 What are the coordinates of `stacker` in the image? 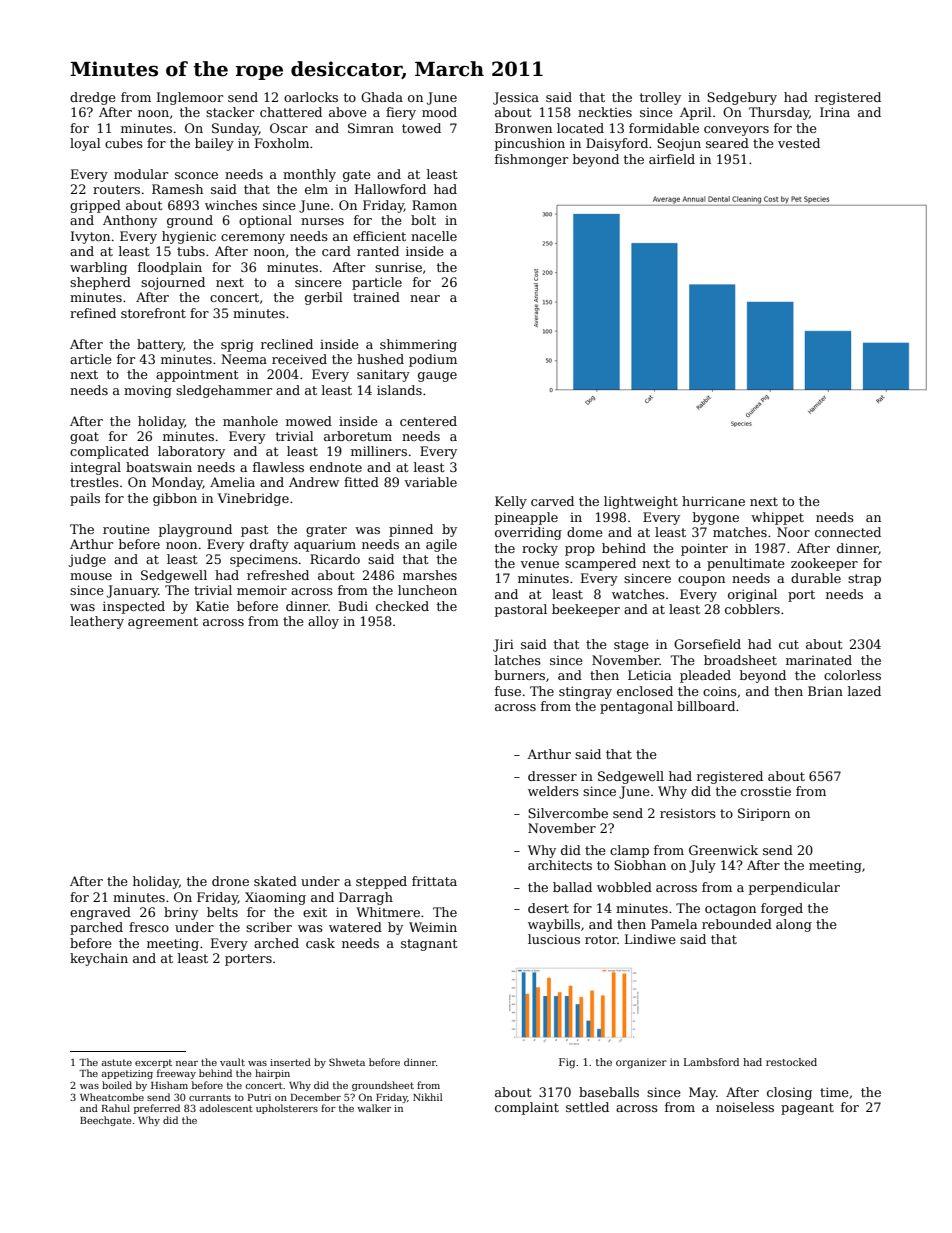 It's located at (230, 112).
